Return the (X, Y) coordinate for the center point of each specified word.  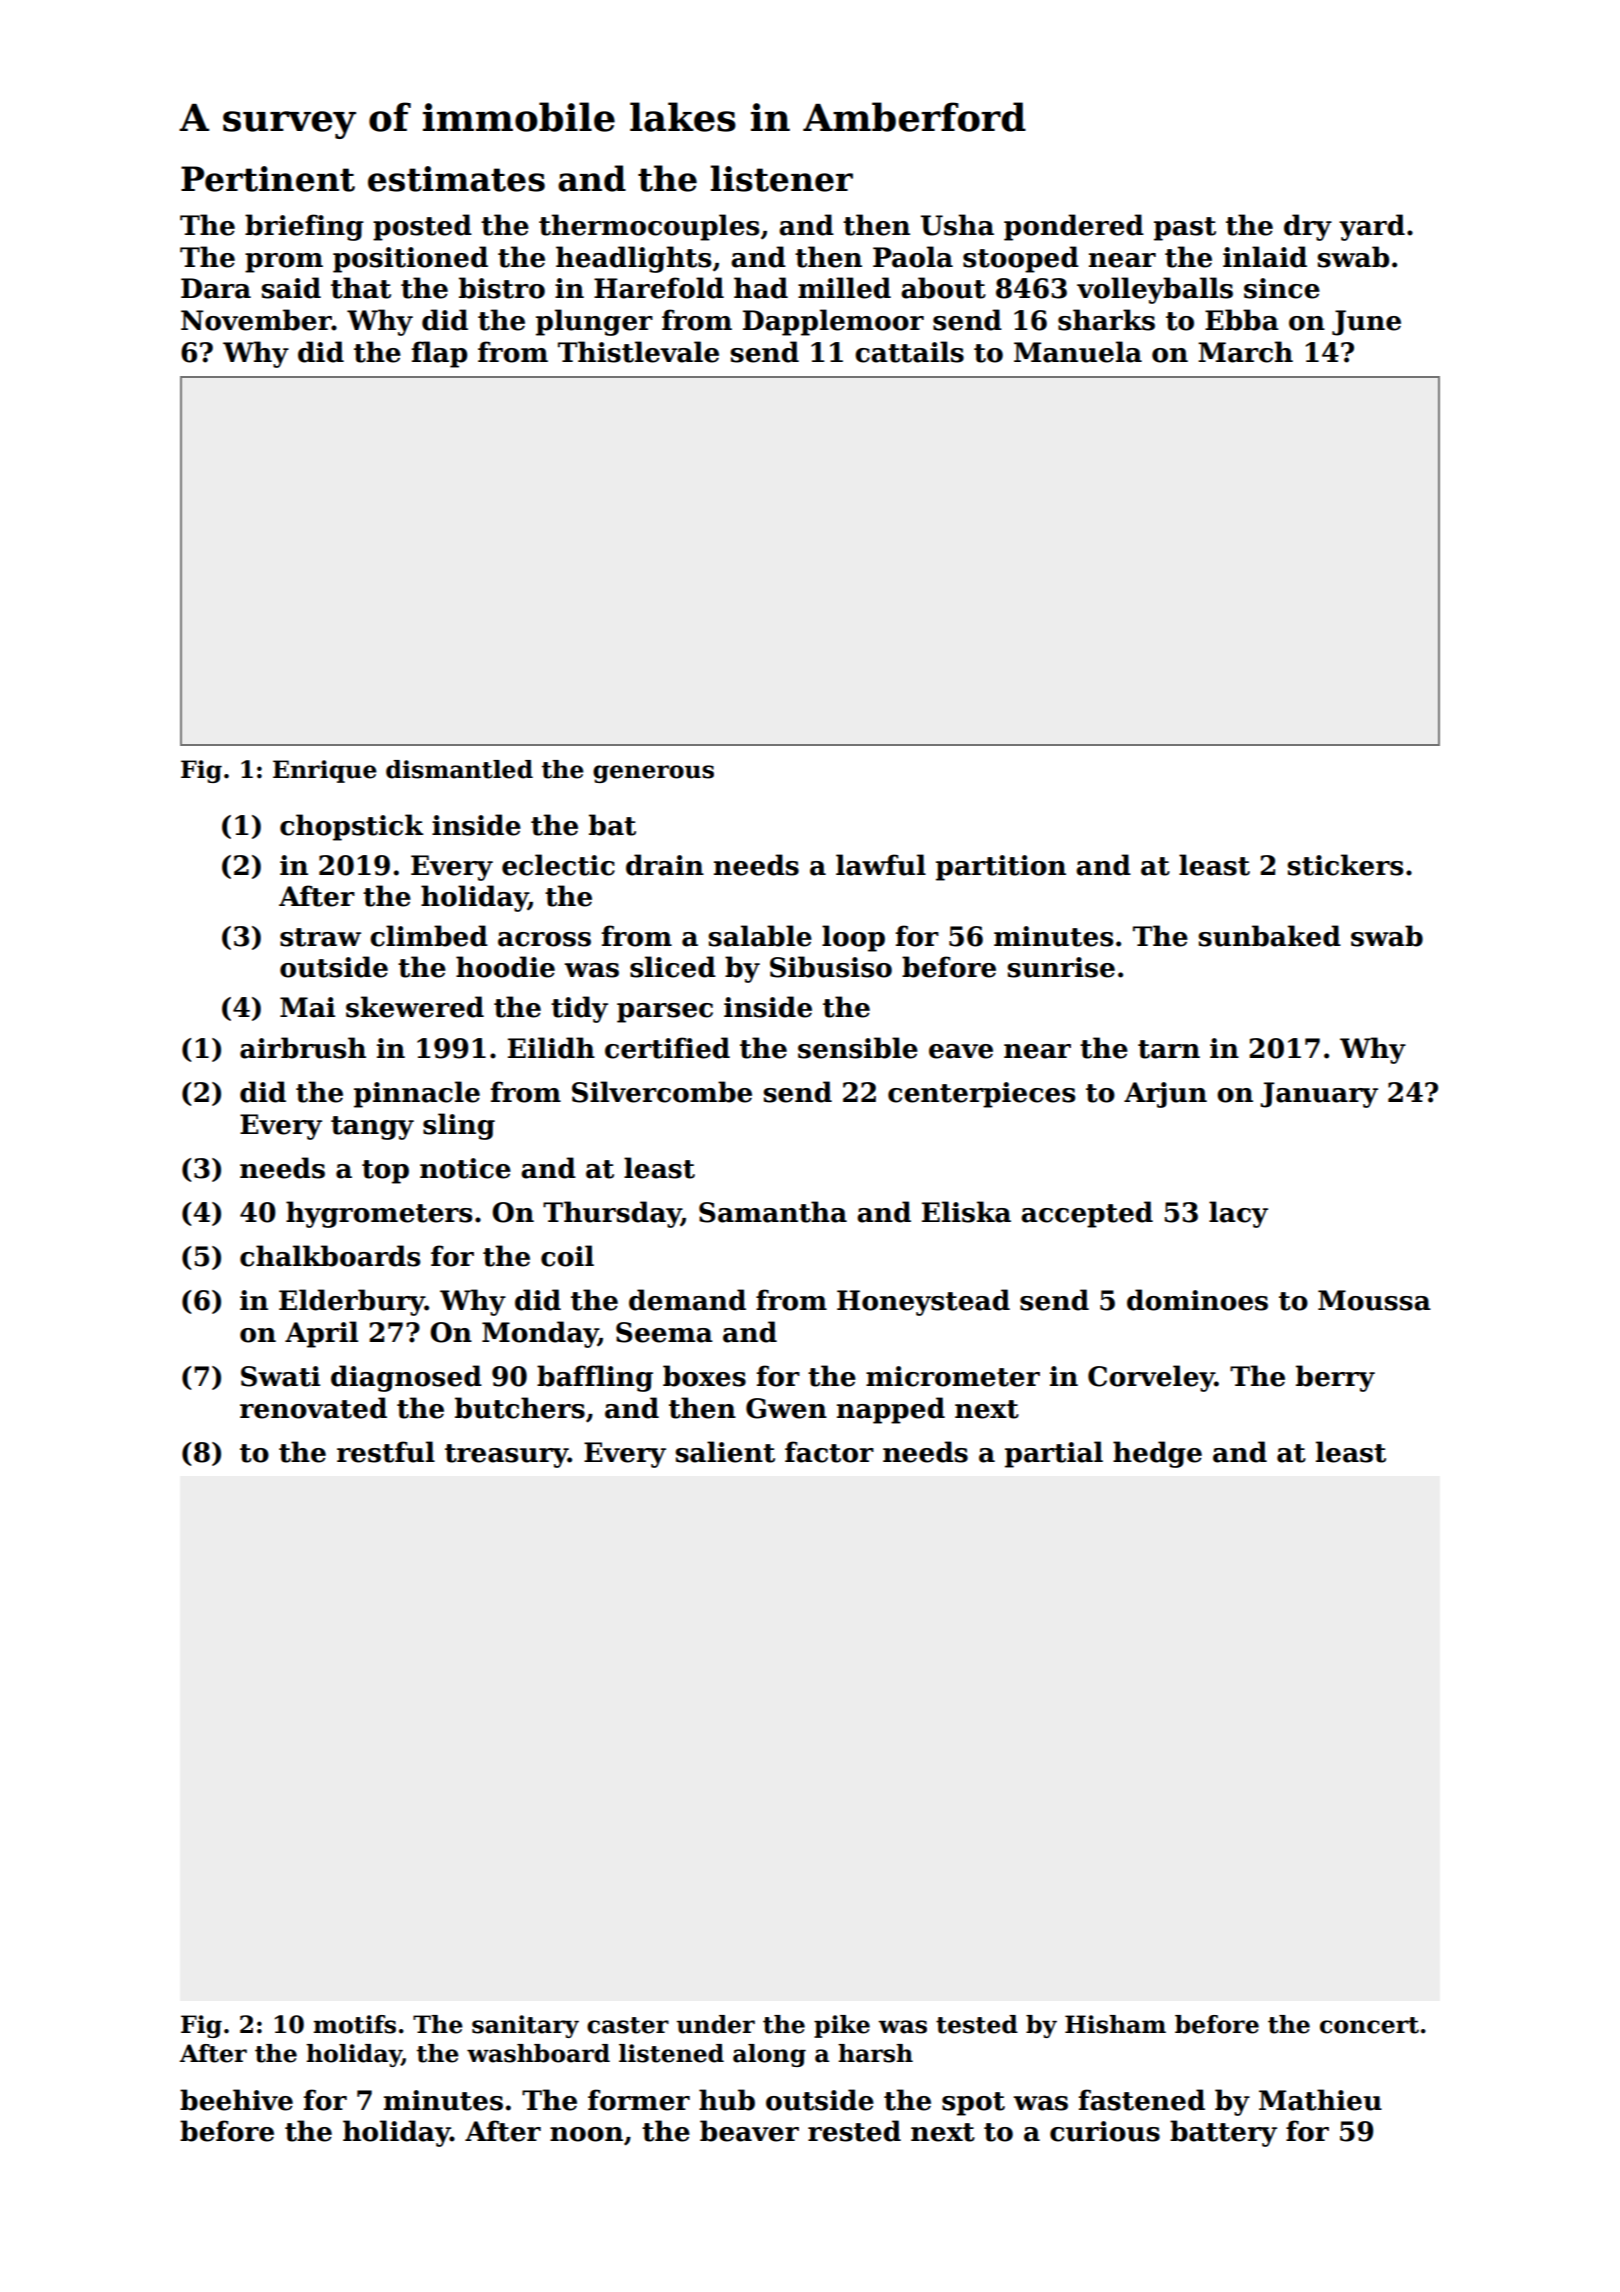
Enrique (325, 771)
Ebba (1242, 320)
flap (439, 354)
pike (842, 2026)
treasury (506, 1456)
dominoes (1197, 1300)
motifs (354, 2024)
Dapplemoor (833, 322)
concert (1369, 2025)
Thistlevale (638, 352)
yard (1372, 227)
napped (891, 1410)
